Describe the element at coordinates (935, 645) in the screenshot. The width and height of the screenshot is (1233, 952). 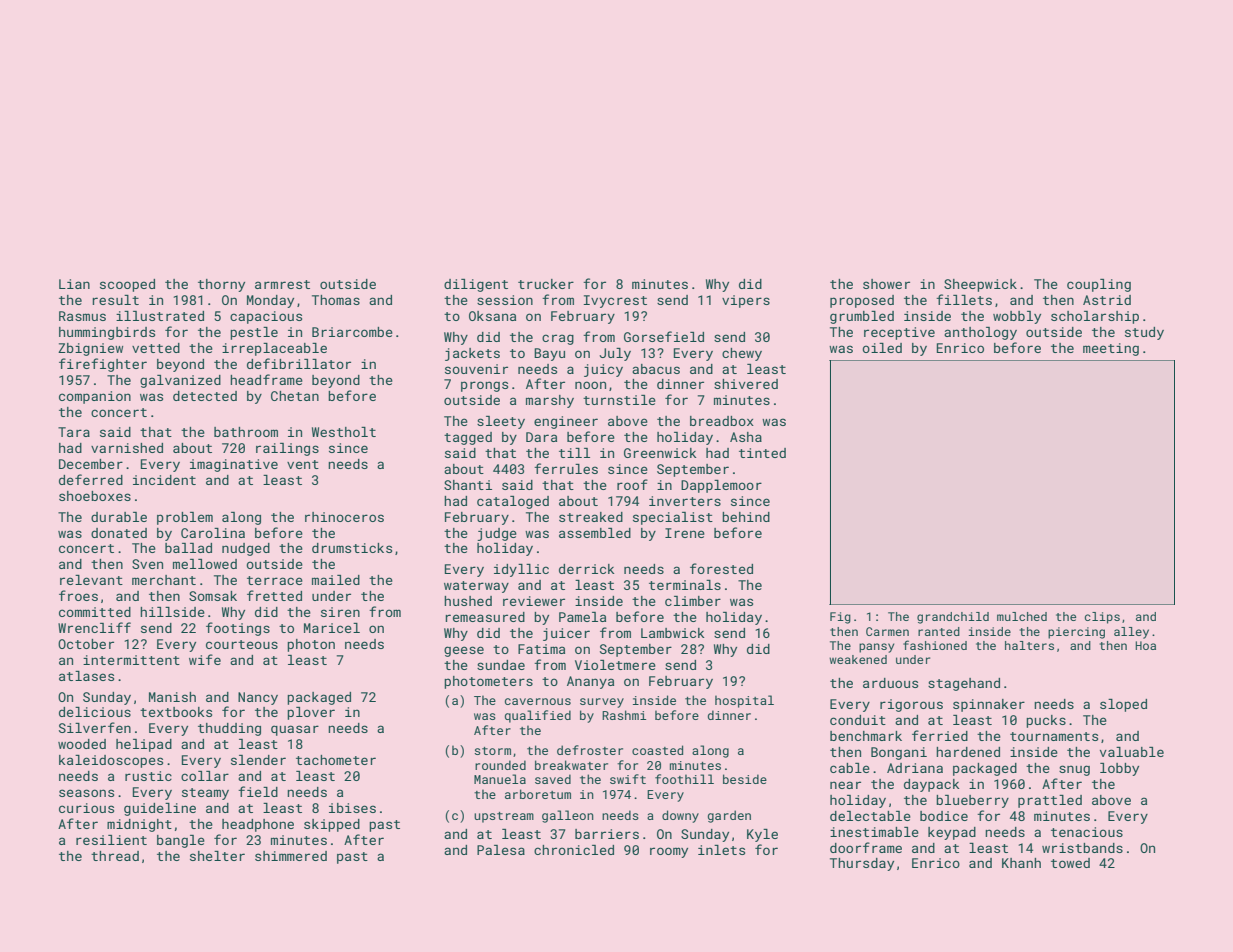
I see `fashioned` at that location.
